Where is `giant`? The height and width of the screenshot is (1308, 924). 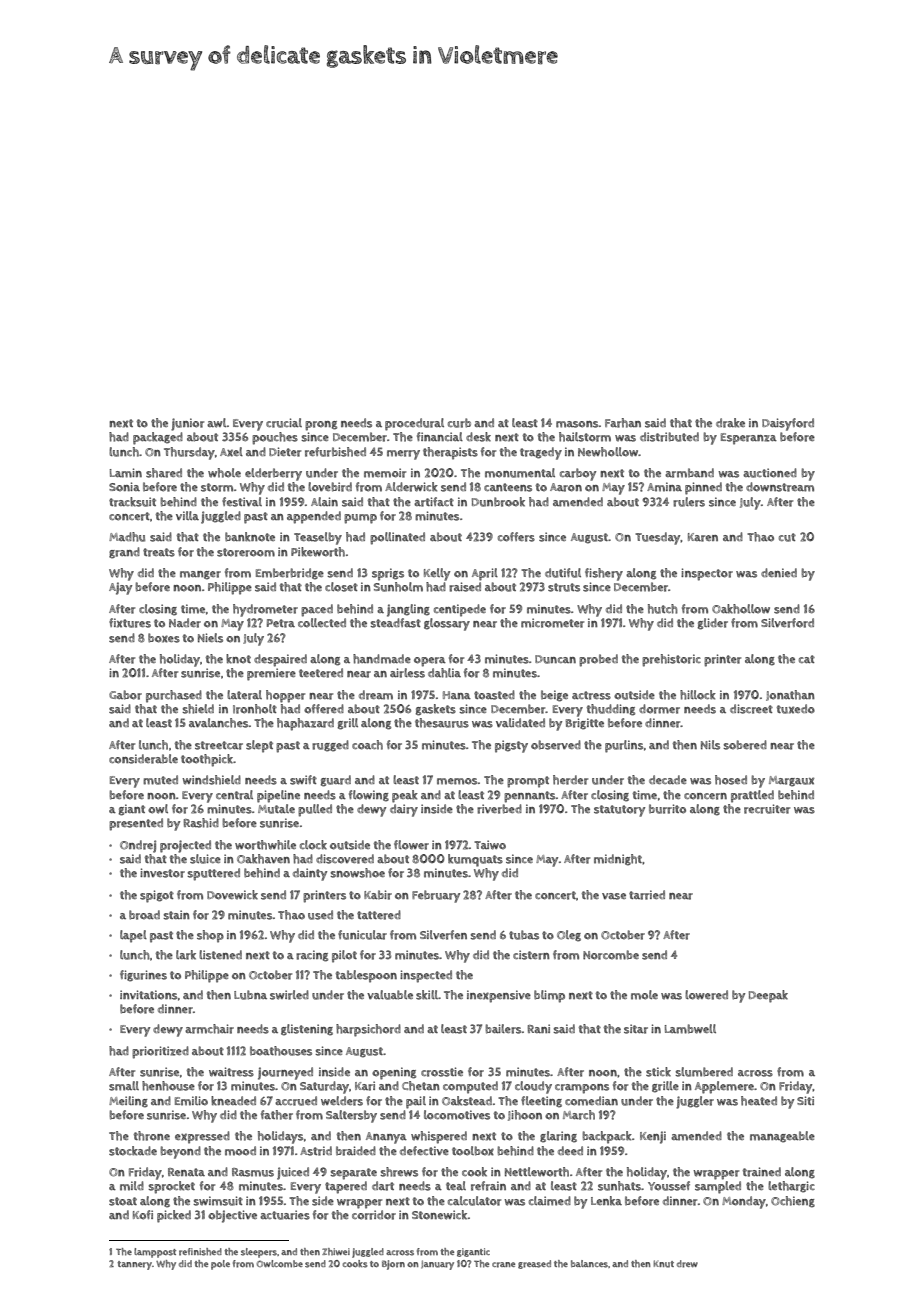
giant is located at coordinates (132, 810).
